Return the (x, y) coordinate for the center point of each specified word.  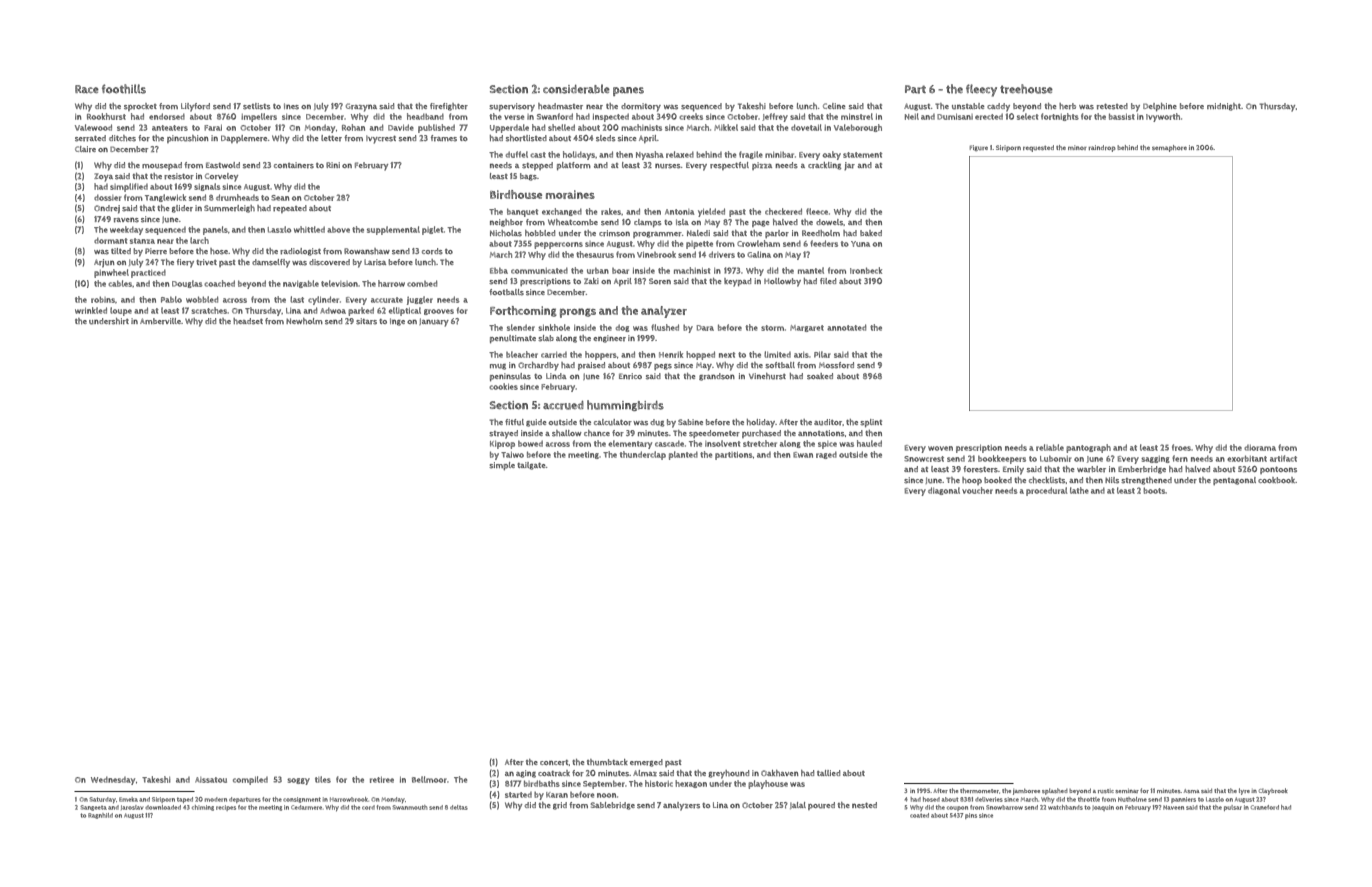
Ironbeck (866, 270)
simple (502, 466)
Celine (834, 106)
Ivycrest (381, 139)
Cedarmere (306, 807)
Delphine (1160, 107)
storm (772, 328)
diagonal (944, 491)
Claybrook (1273, 791)
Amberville (160, 321)
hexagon (691, 784)
